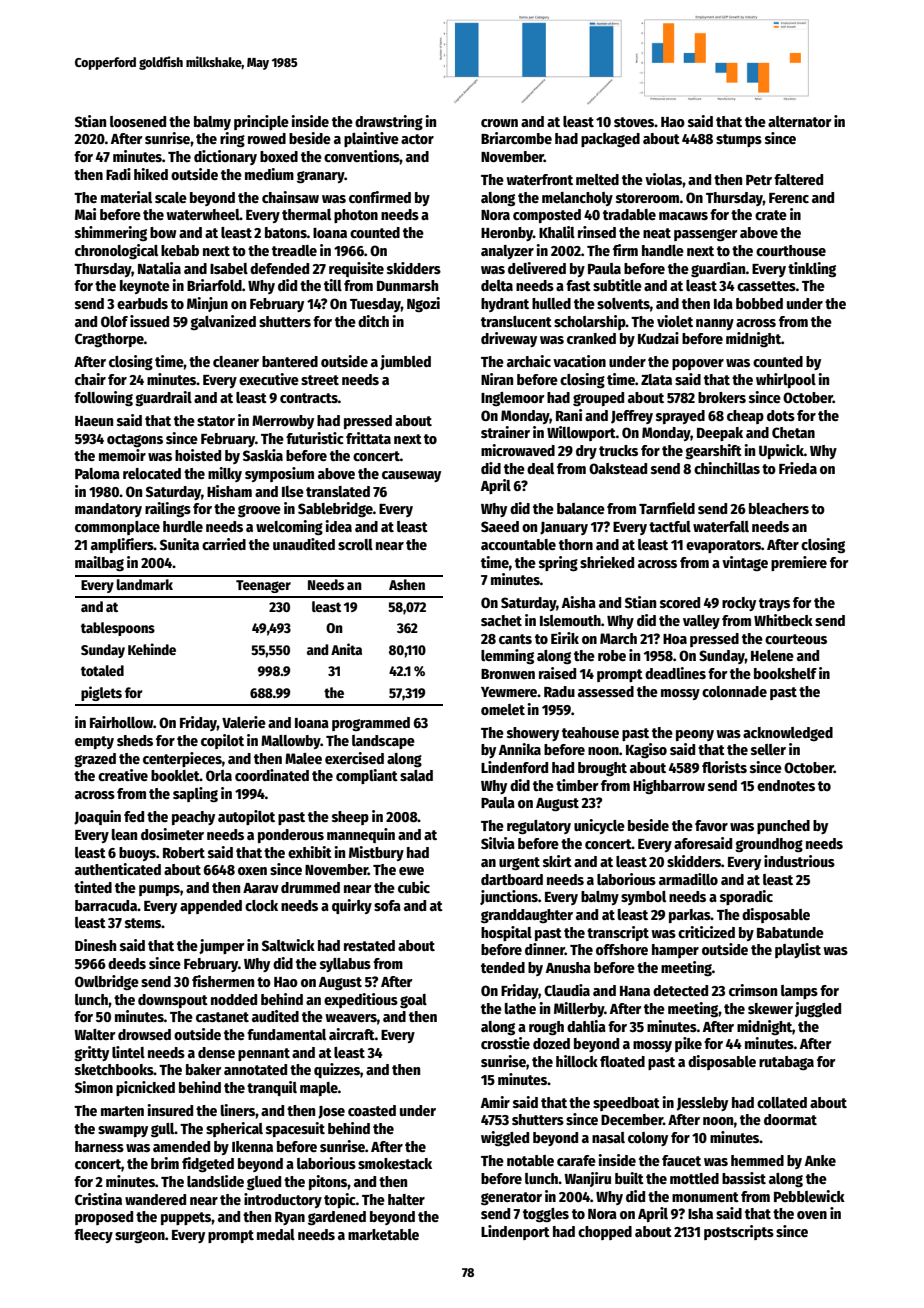 The width and height of the image is (924, 1308). Describe the element at coordinates (171, 197) in the image. I see `scale` at that location.
